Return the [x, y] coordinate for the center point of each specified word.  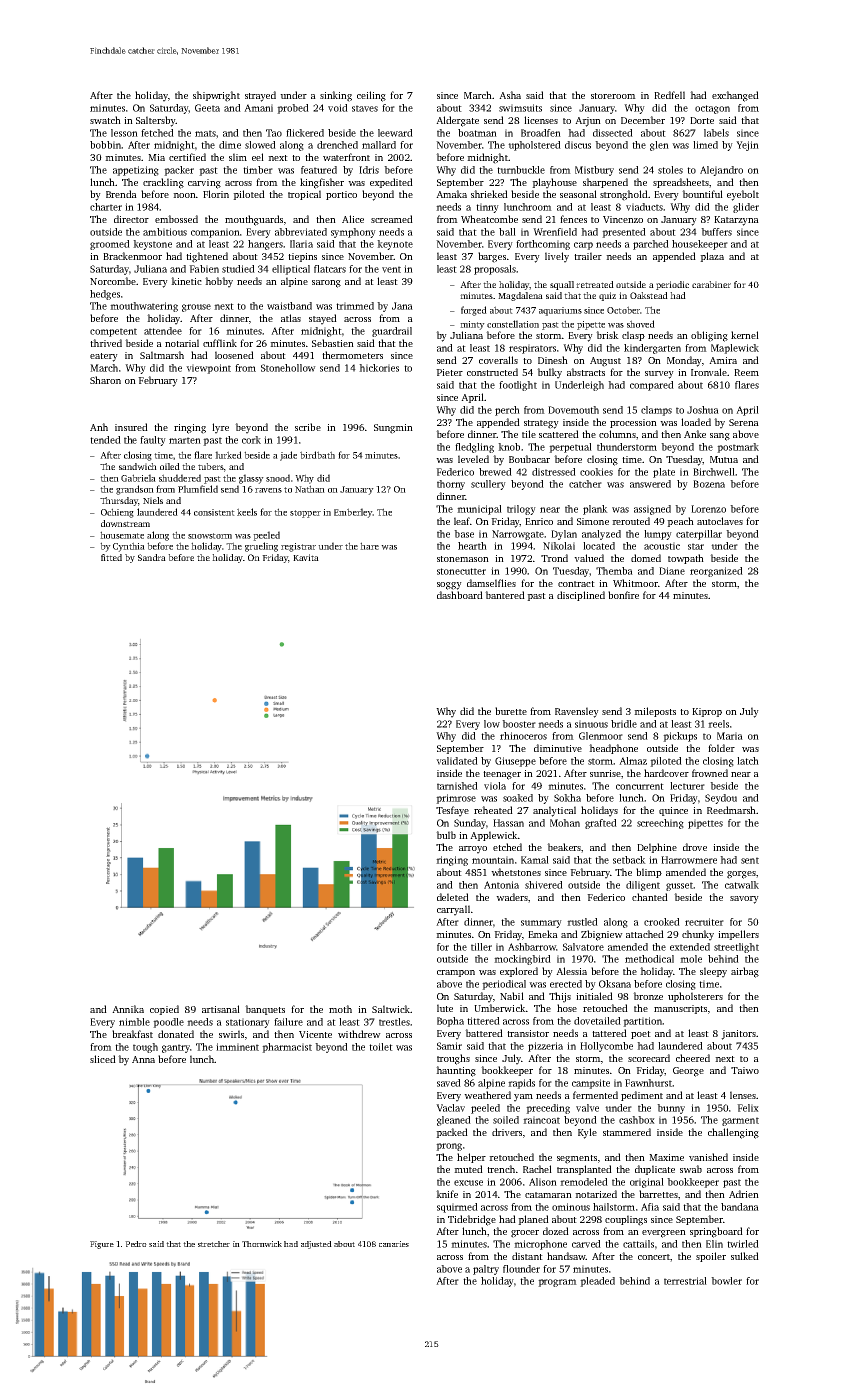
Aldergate [457, 121]
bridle [624, 724]
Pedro [136, 1244]
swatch [105, 120]
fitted [111, 557]
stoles [670, 170]
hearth [472, 546]
